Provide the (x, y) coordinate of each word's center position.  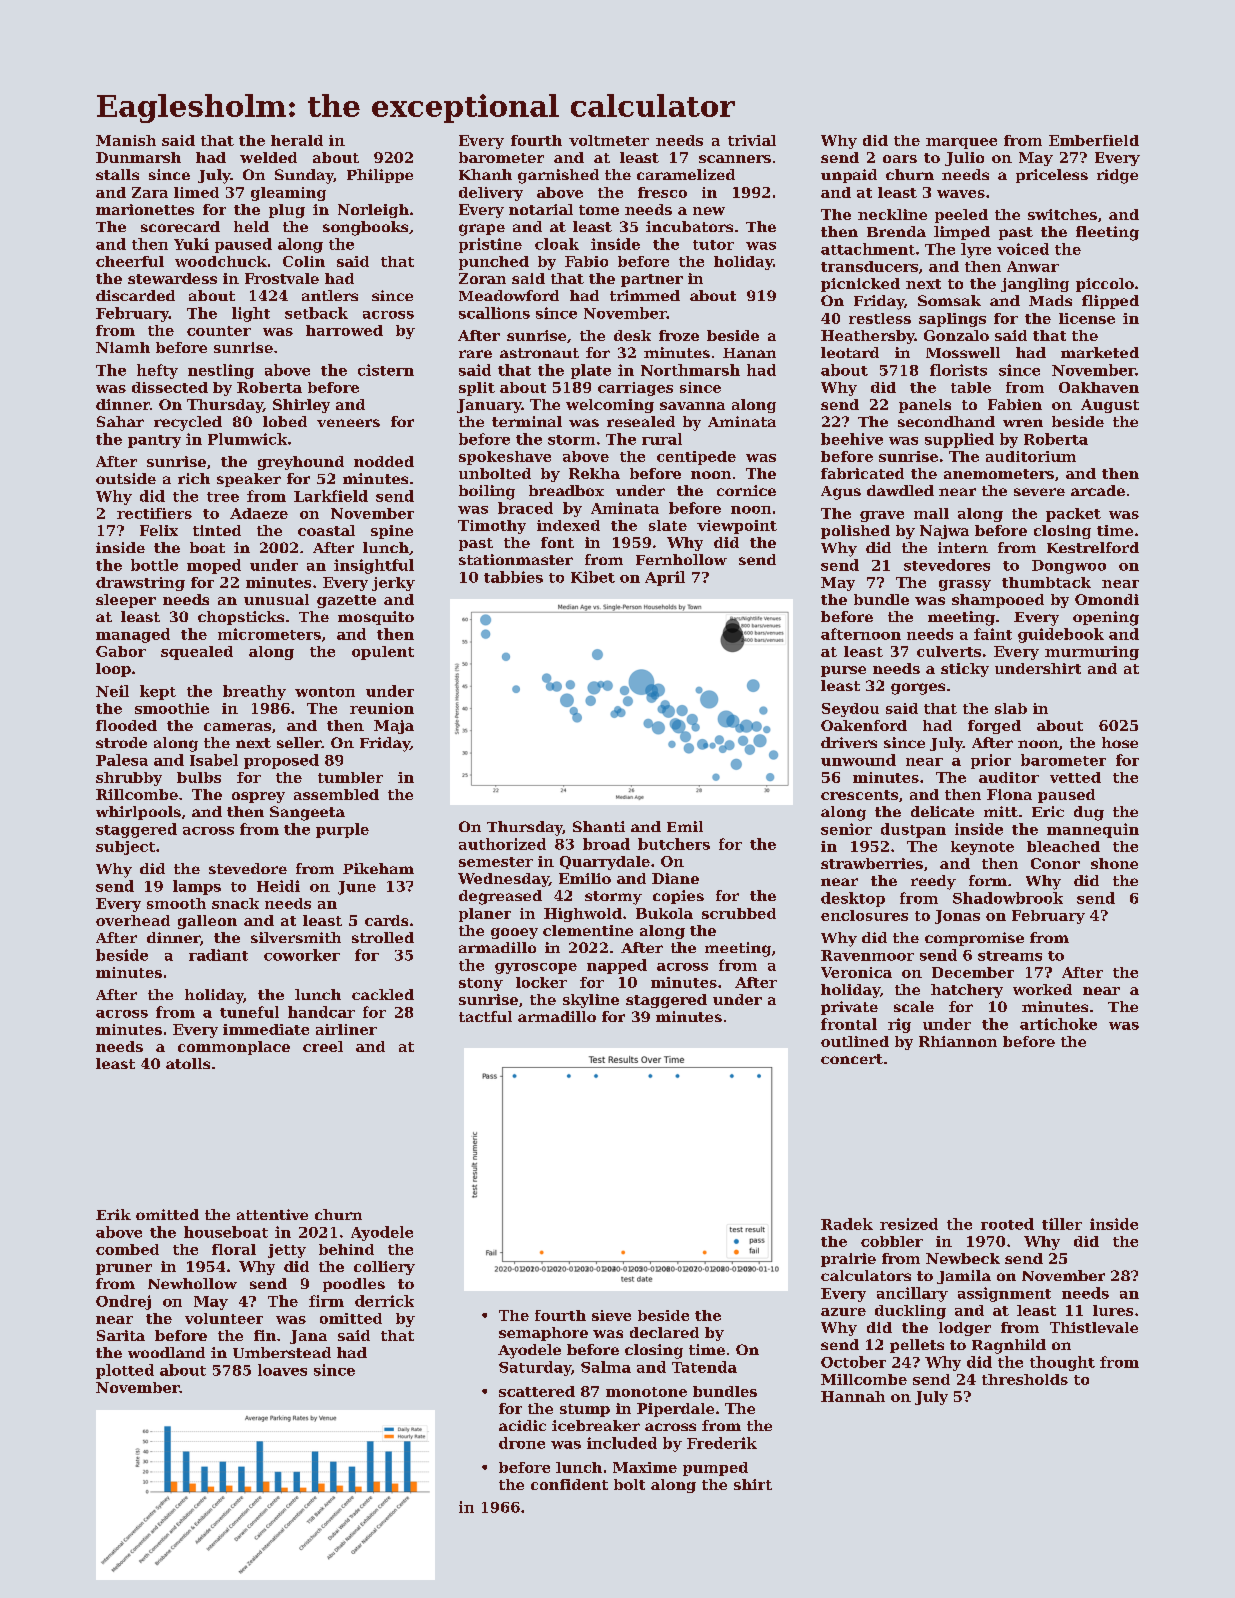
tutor (713, 245)
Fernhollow (681, 559)
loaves (282, 1370)
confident (569, 1484)
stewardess (172, 278)
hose (1120, 742)
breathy (254, 692)
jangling (1035, 285)
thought (1062, 1363)
